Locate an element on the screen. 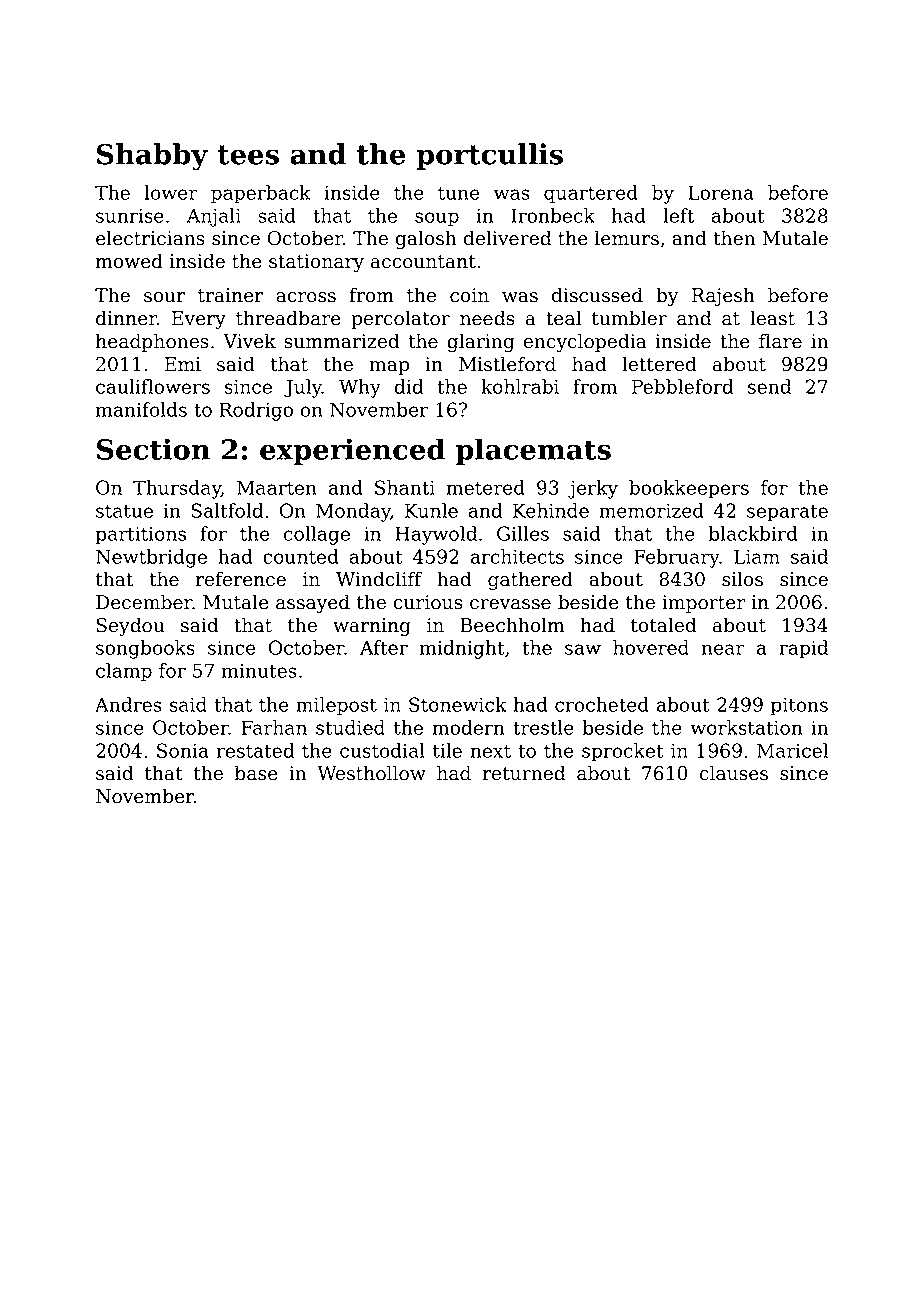 This screenshot has height=1311, width=924. tees is located at coordinates (248, 155).
